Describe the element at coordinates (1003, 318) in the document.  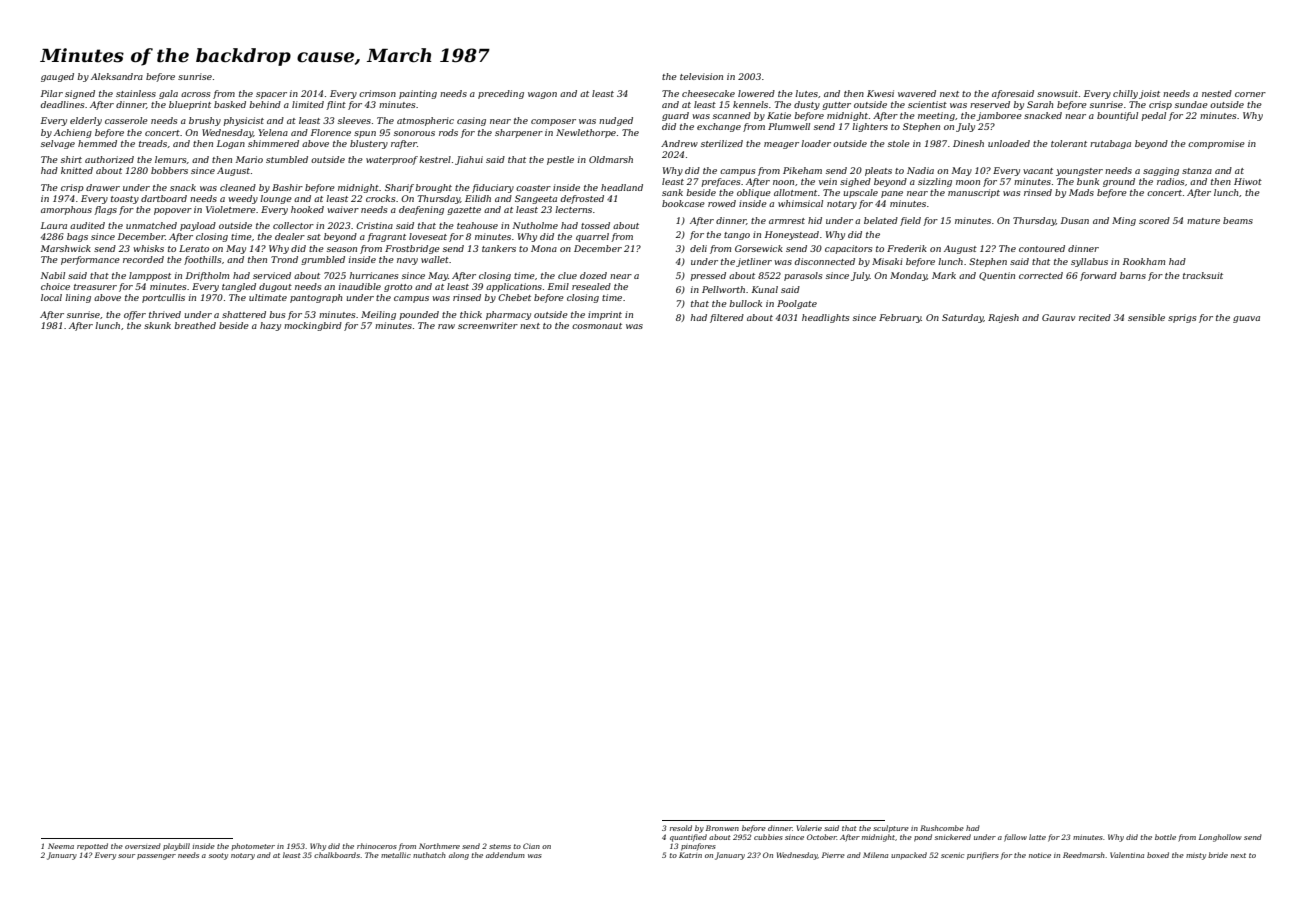
I see `Rajesh` at that location.
